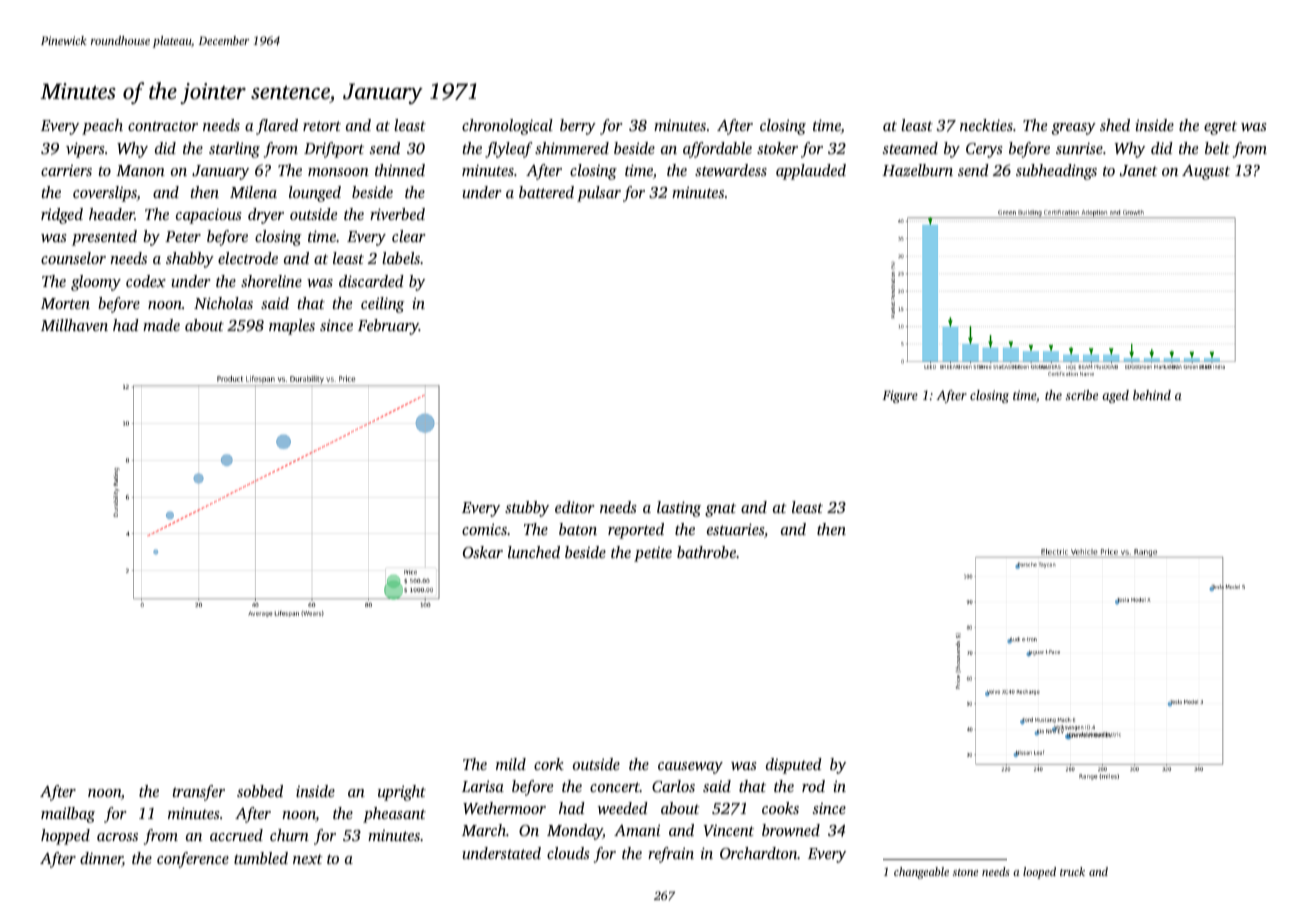  What do you see at coordinates (1152, 395) in the image?
I see `behind` at bounding box center [1152, 395].
